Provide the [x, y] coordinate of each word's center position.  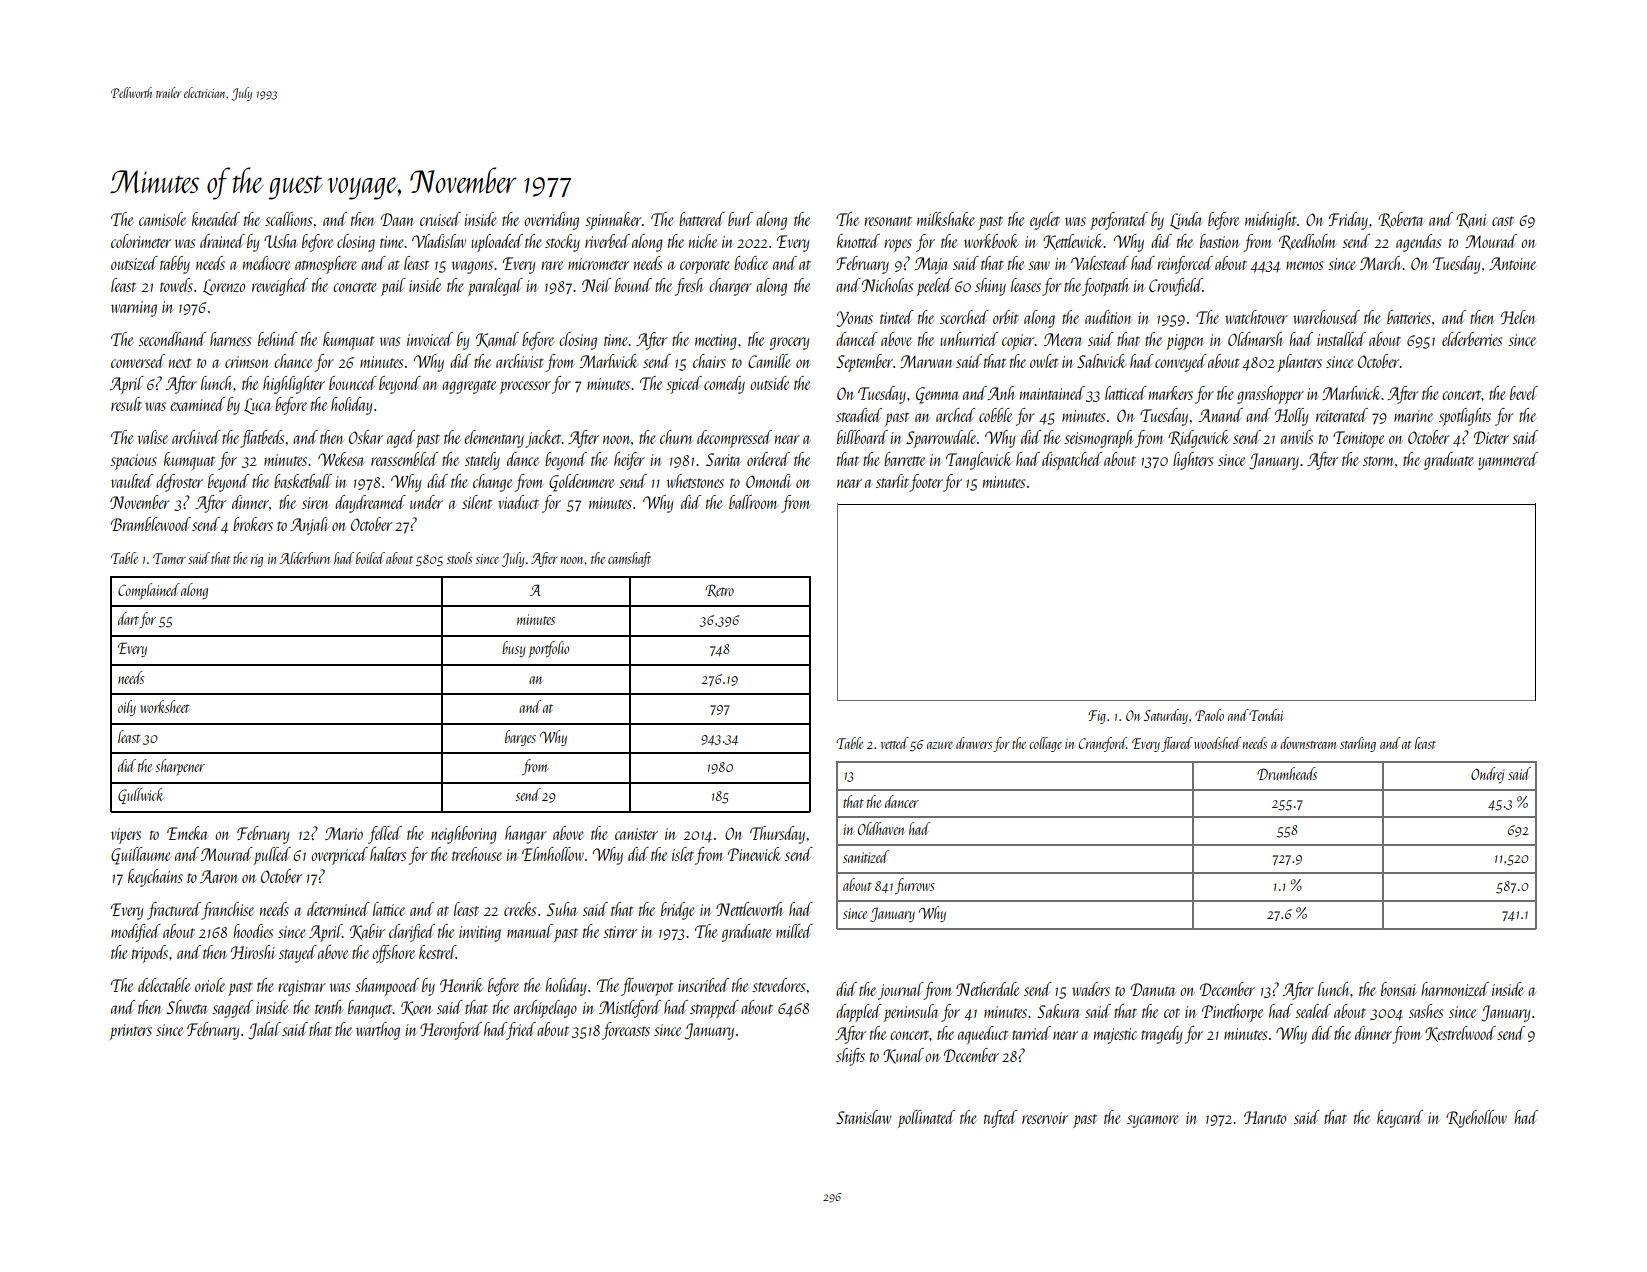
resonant [888, 221]
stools [459, 558]
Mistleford [630, 1009]
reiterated [1342, 415]
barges [520, 738]
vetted [895, 743]
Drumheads [1287, 773]
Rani [1471, 220]
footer [926, 483]
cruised [440, 219]
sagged [232, 1009]
